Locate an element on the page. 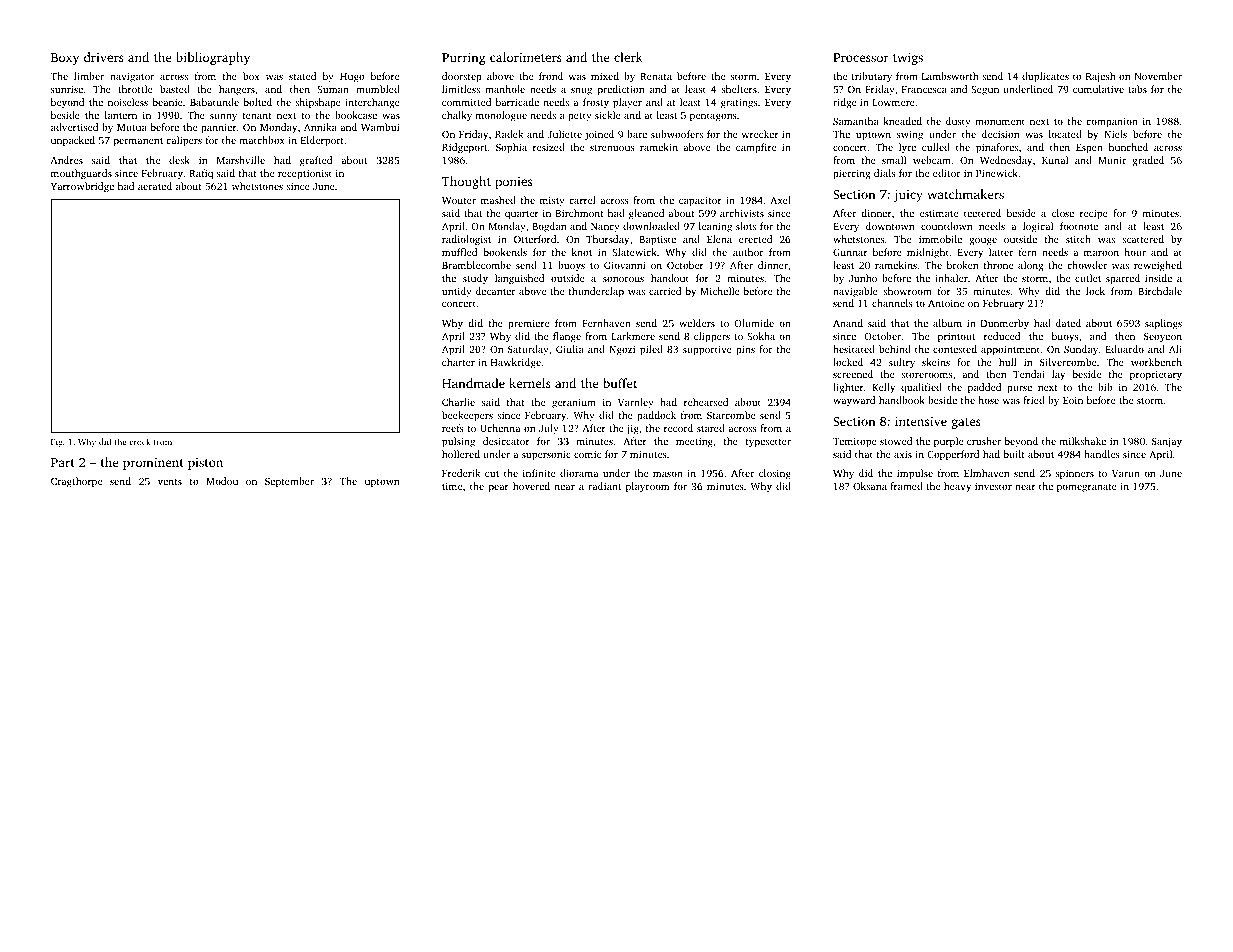 Image resolution: width=1233 pixels, height=952 pixels. Annika is located at coordinates (320, 127).
